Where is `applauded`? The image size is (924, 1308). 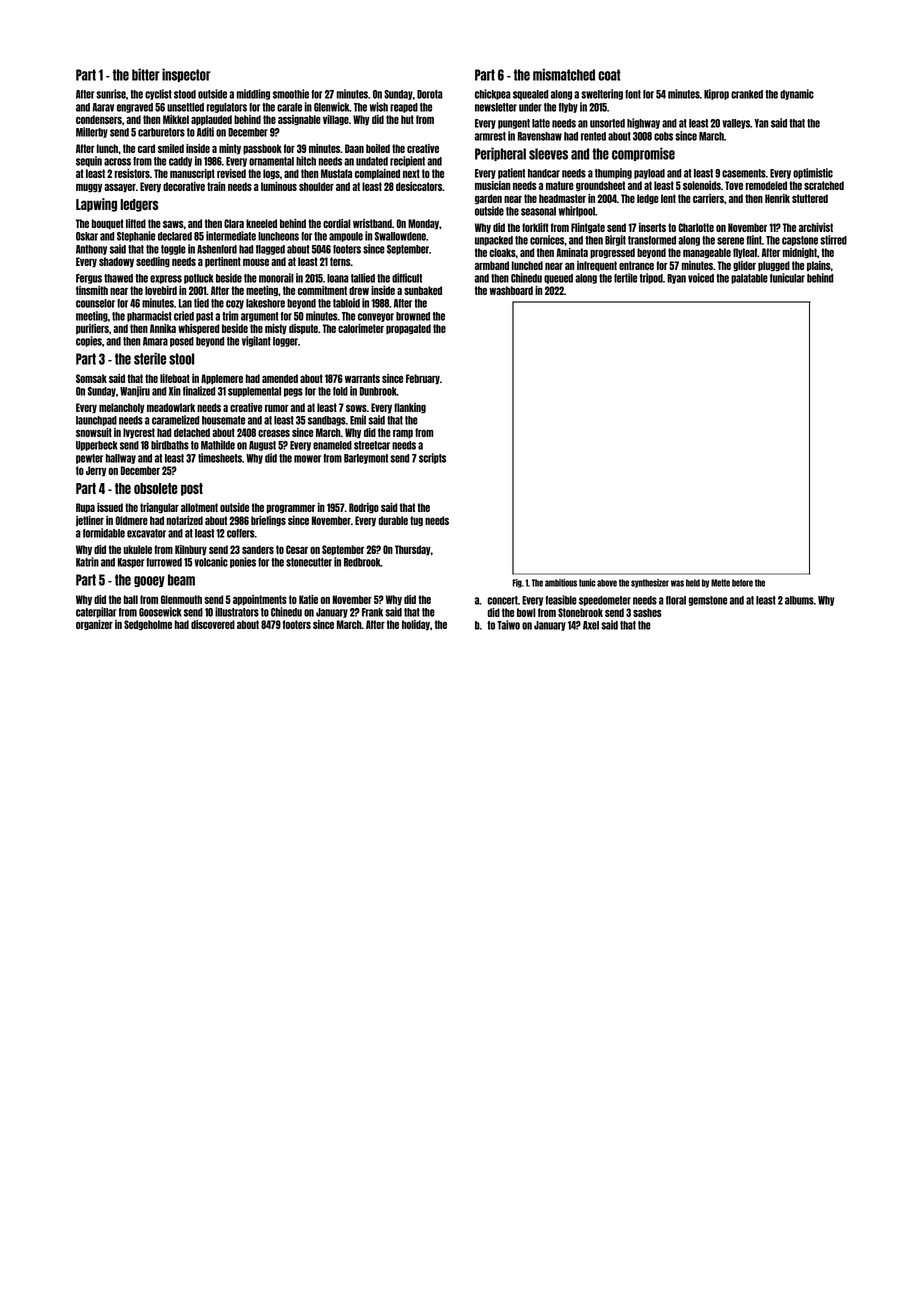 applauded is located at coordinates (211, 120).
